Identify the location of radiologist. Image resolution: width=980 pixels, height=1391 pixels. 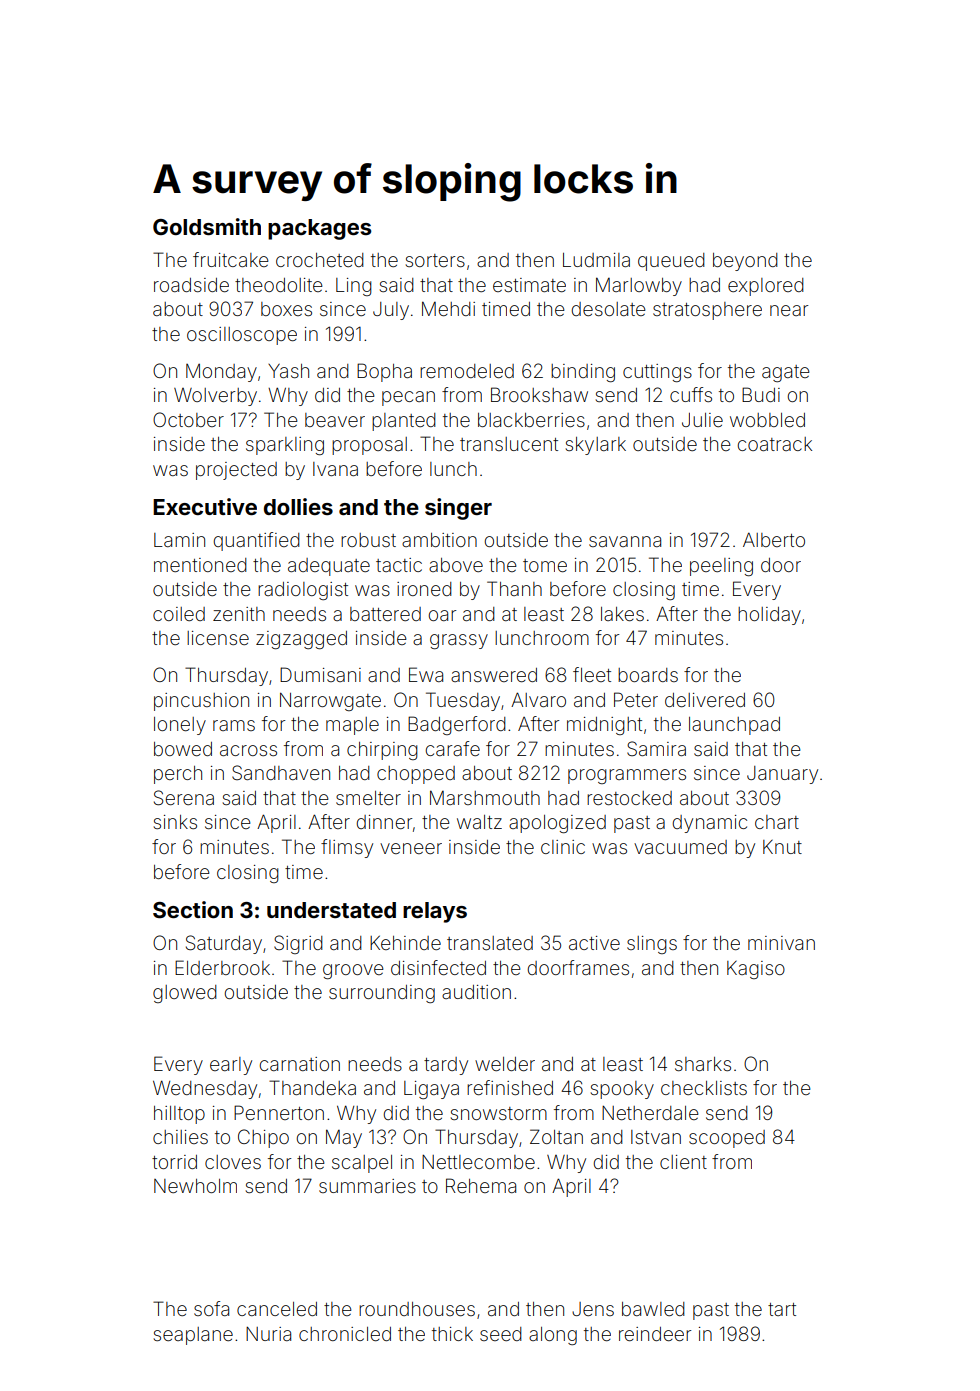
(303, 591).
